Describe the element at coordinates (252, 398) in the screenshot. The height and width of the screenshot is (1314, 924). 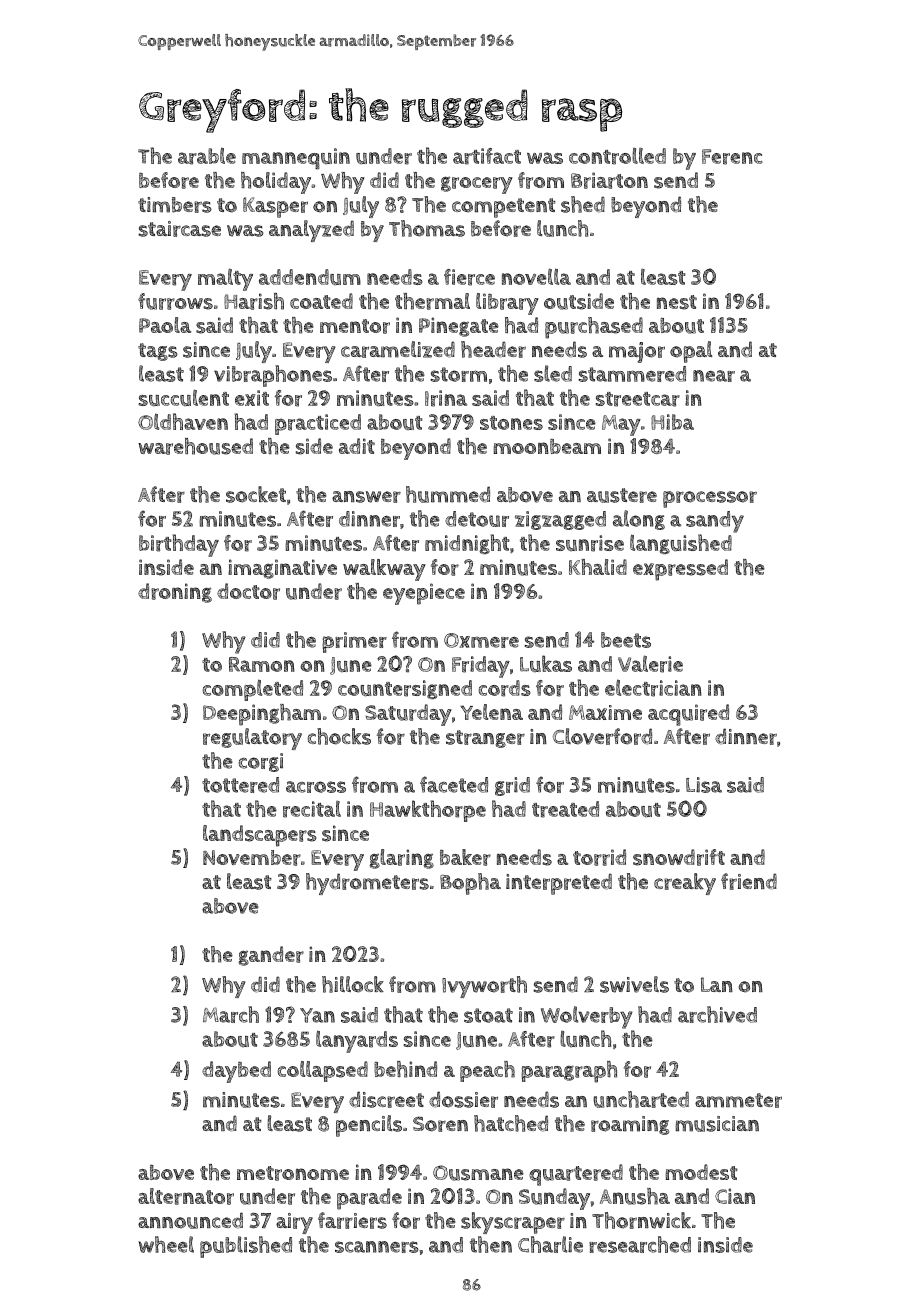
I see `exit` at that location.
